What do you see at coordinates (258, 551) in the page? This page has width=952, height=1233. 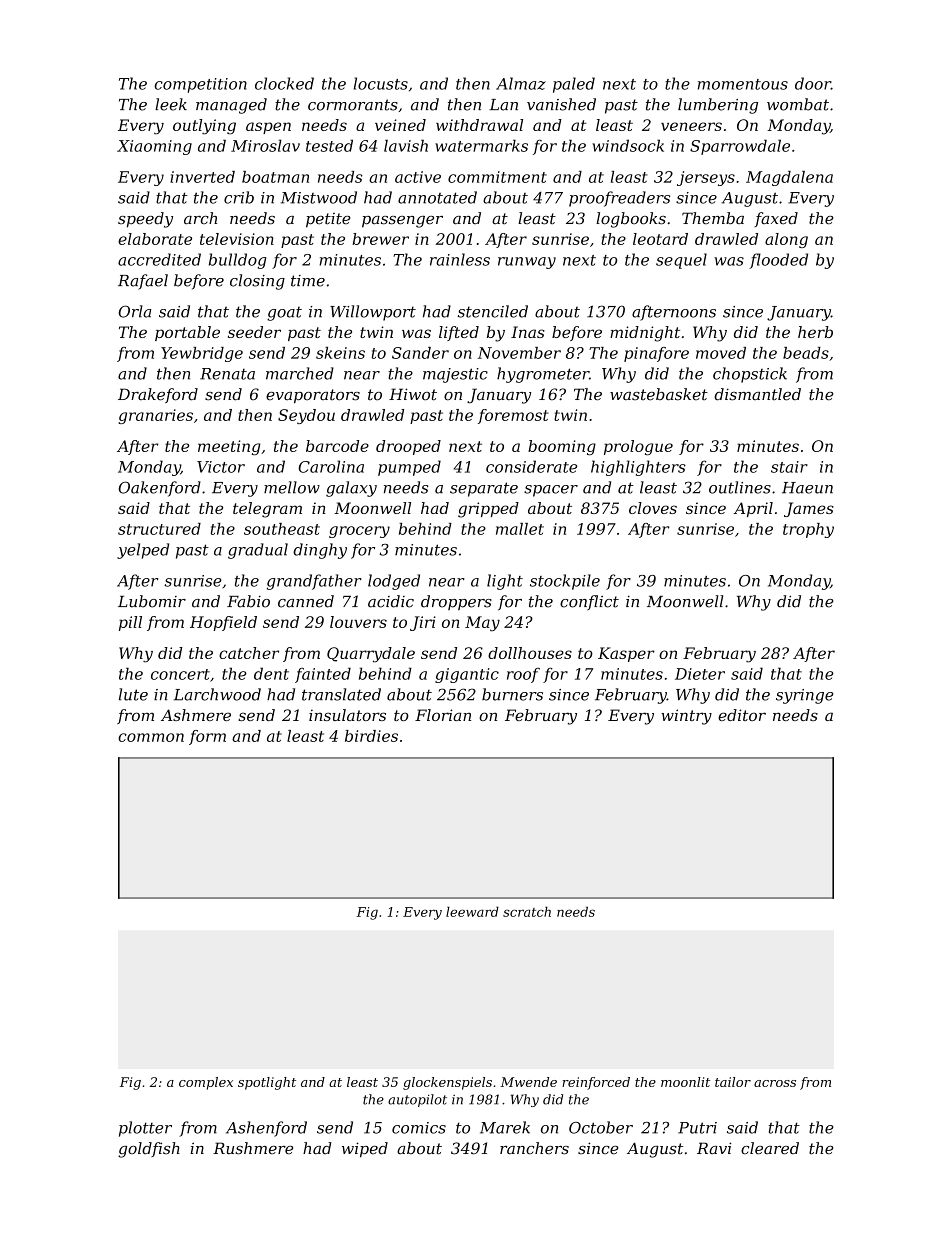 I see `gradual` at bounding box center [258, 551].
